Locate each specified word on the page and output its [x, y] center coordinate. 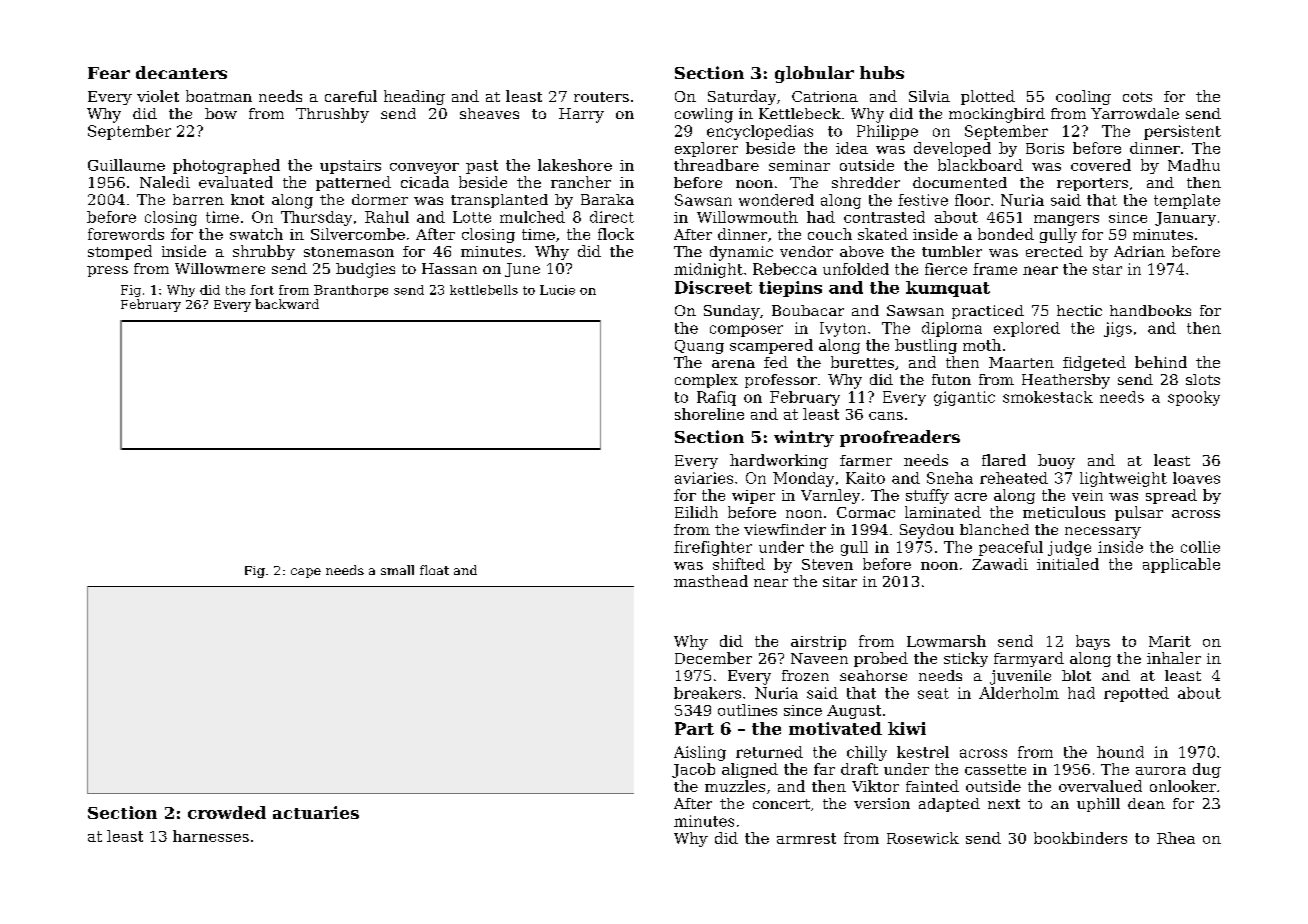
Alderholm [1019, 693]
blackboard [980, 165]
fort [262, 290]
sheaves [489, 113]
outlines [747, 710]
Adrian [1139, 251]
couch [830, 234]
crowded [227, 812]
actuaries [316, 812]
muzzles [735, 786]
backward [287, 304]
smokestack [1048, 397]
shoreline [709, 414]
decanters [181, 72]
